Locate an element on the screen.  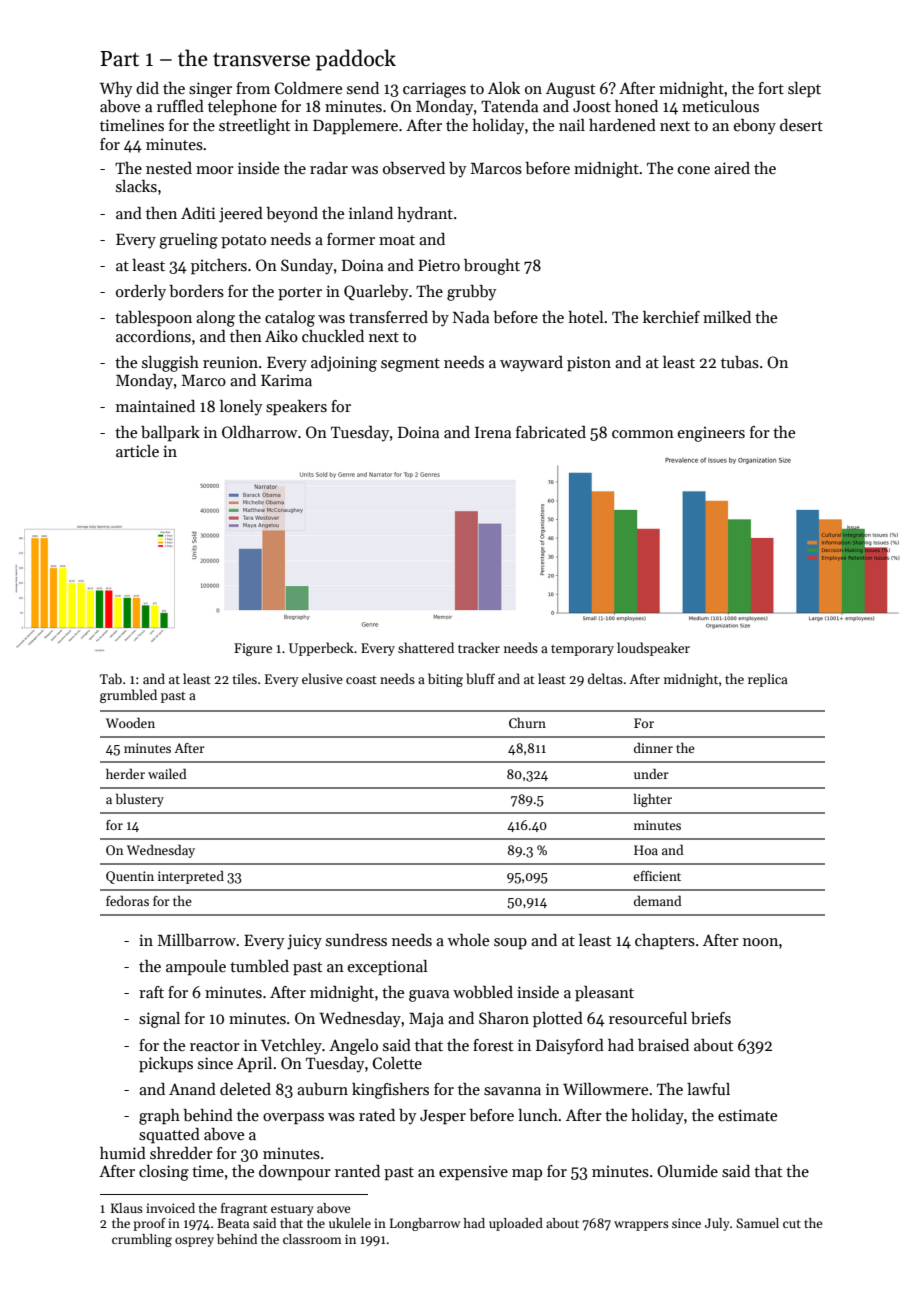
Alok is located at coordinates (504, 88).
